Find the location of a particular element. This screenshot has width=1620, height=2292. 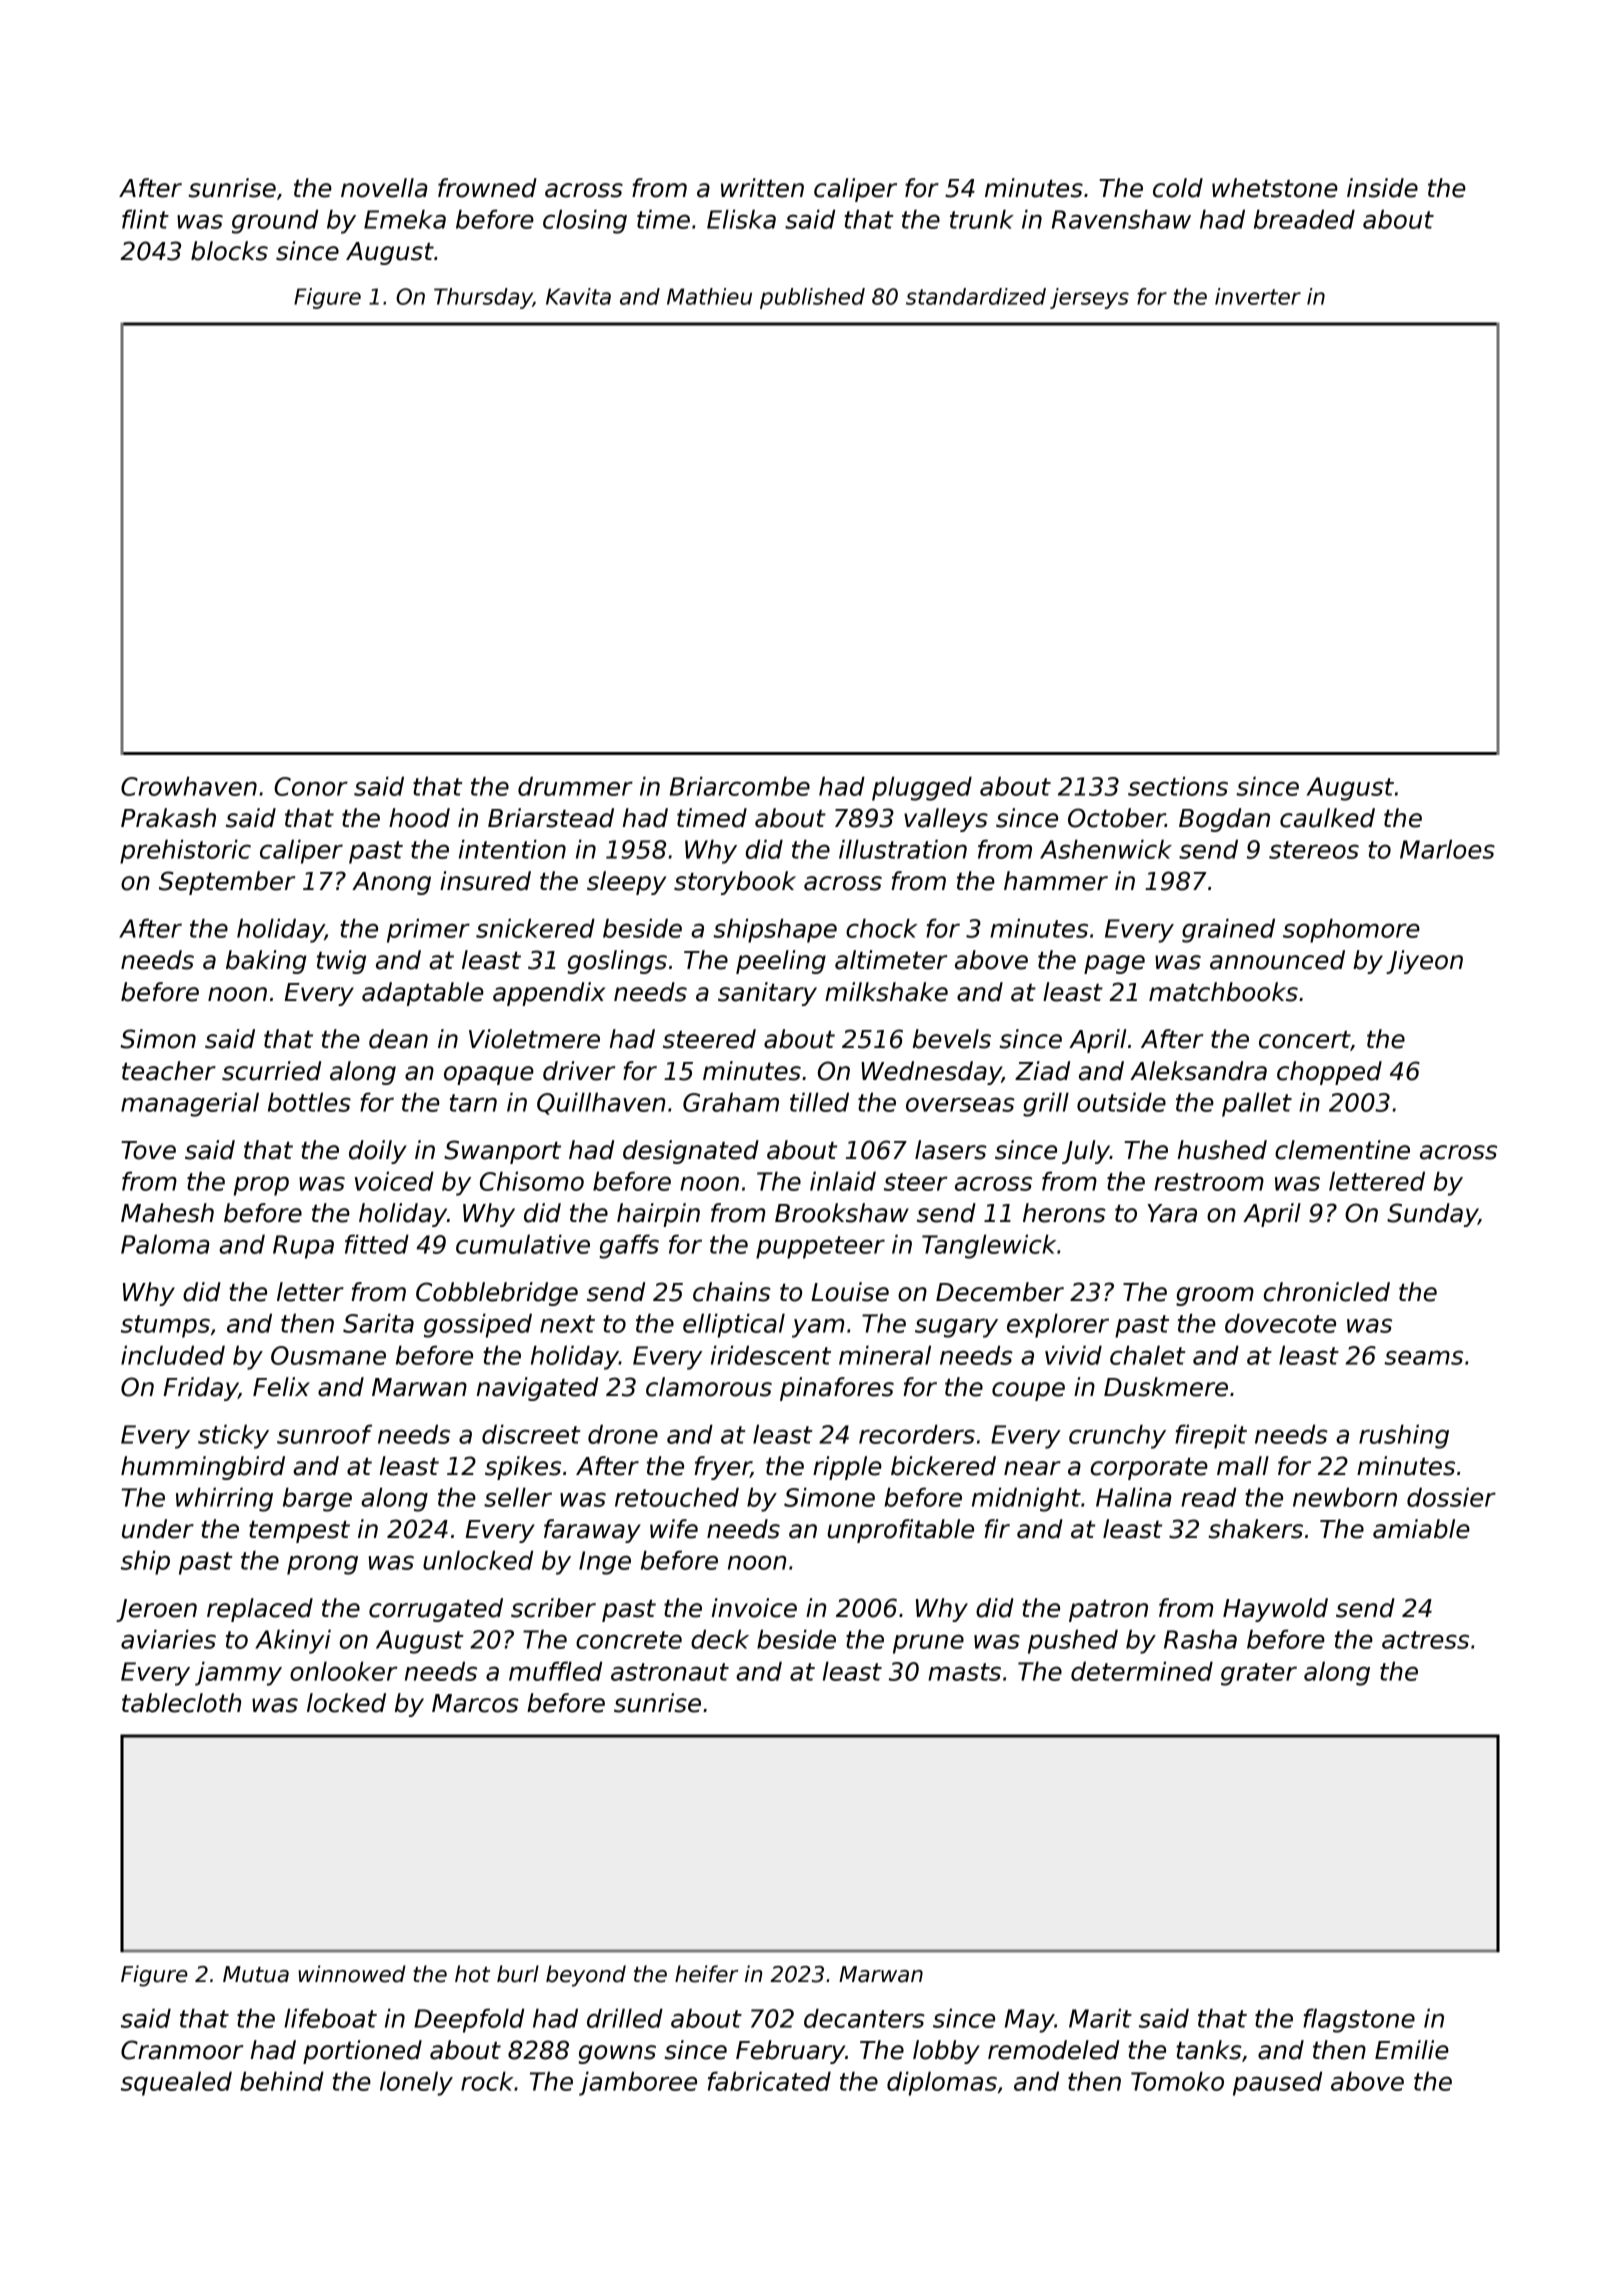

seller is located at coordinates (518, 1497).
